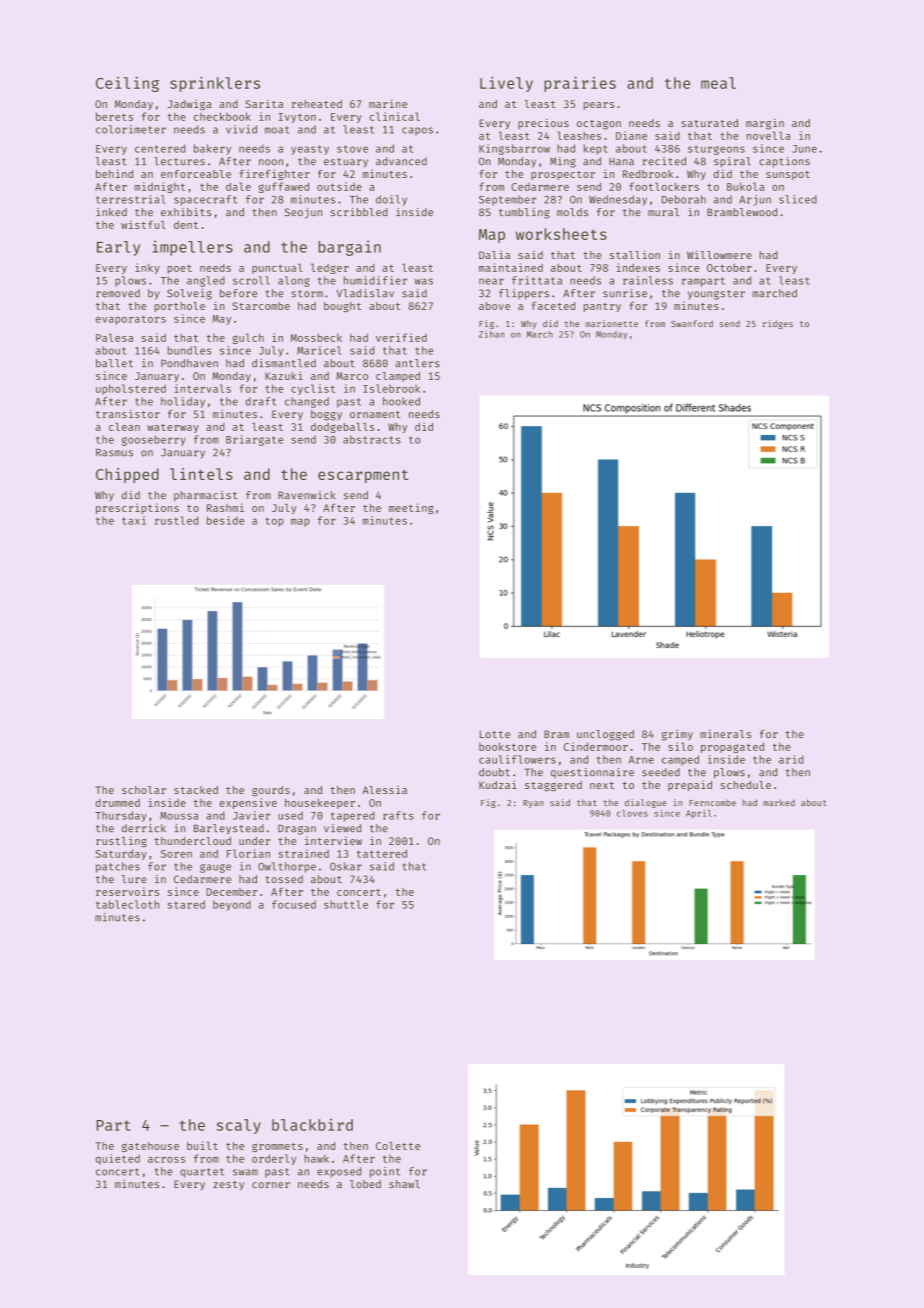 The width and height of the screenshot is (924, 1308). What do you see at coordinates (118, 293) in the screenshot?
I see `removed` at bounding box center [118, 293].
